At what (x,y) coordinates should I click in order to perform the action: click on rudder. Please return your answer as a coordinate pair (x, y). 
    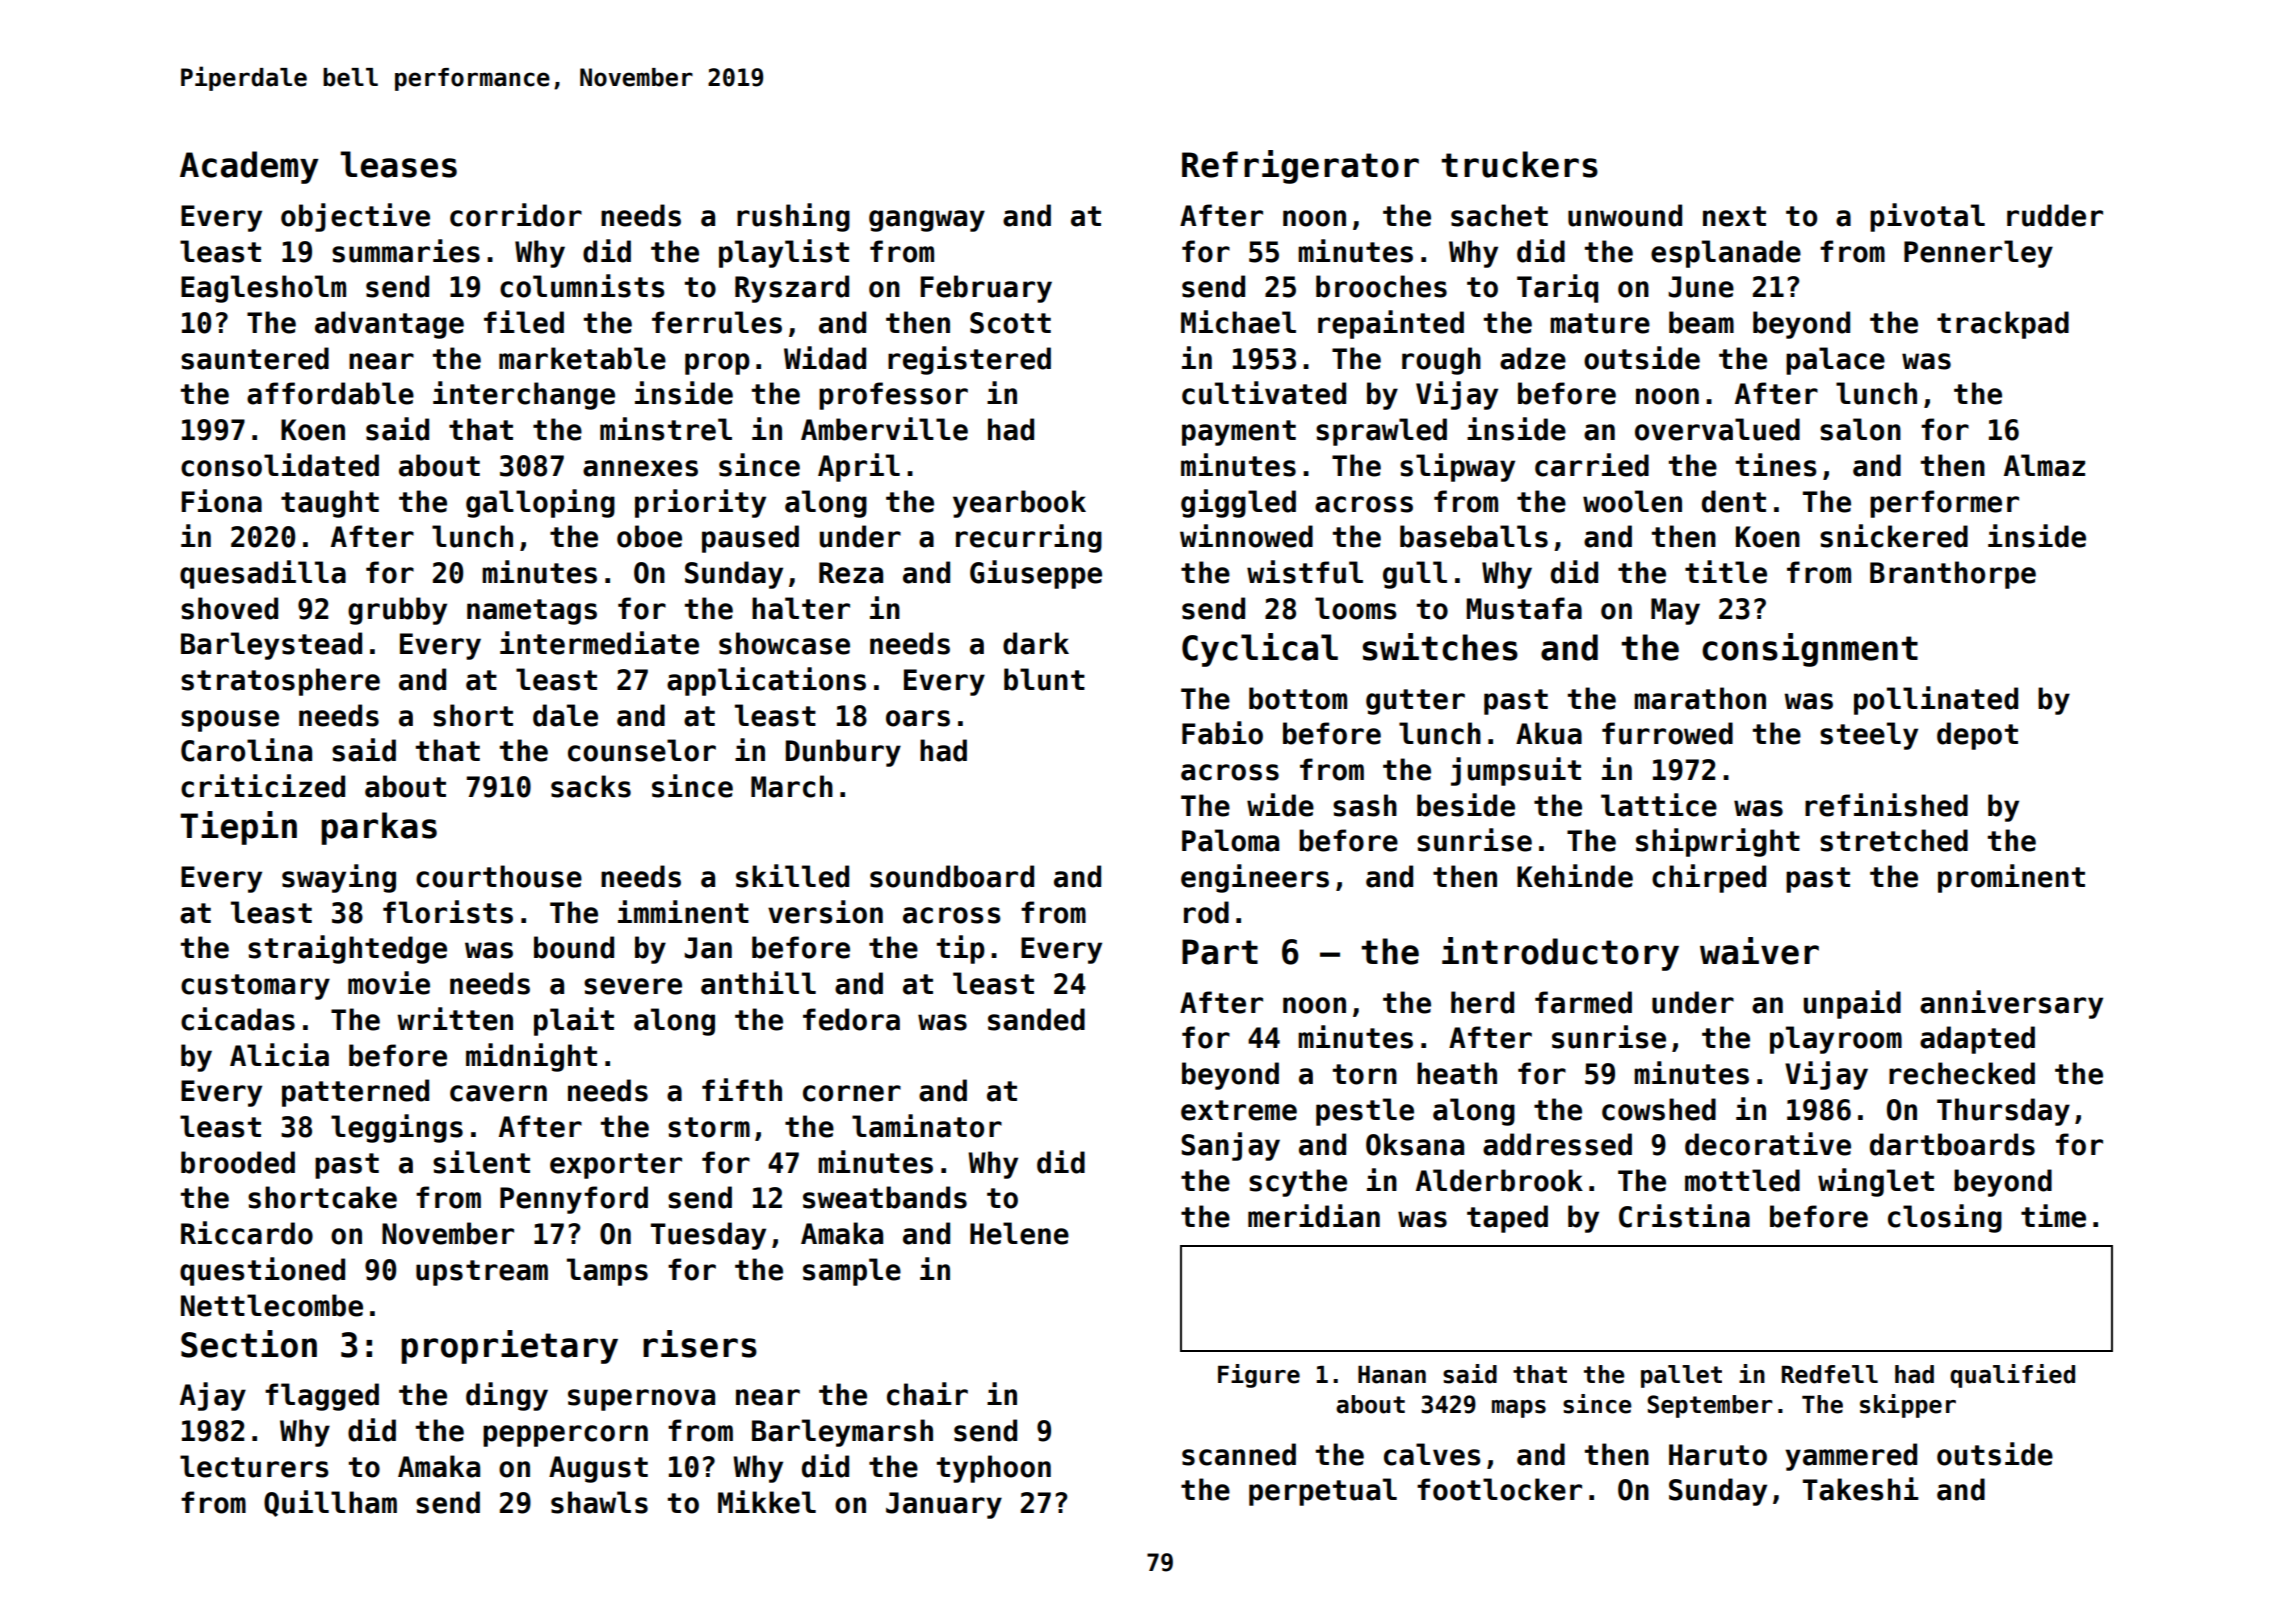
    Looking at the image, I should click on (2055, 215).
